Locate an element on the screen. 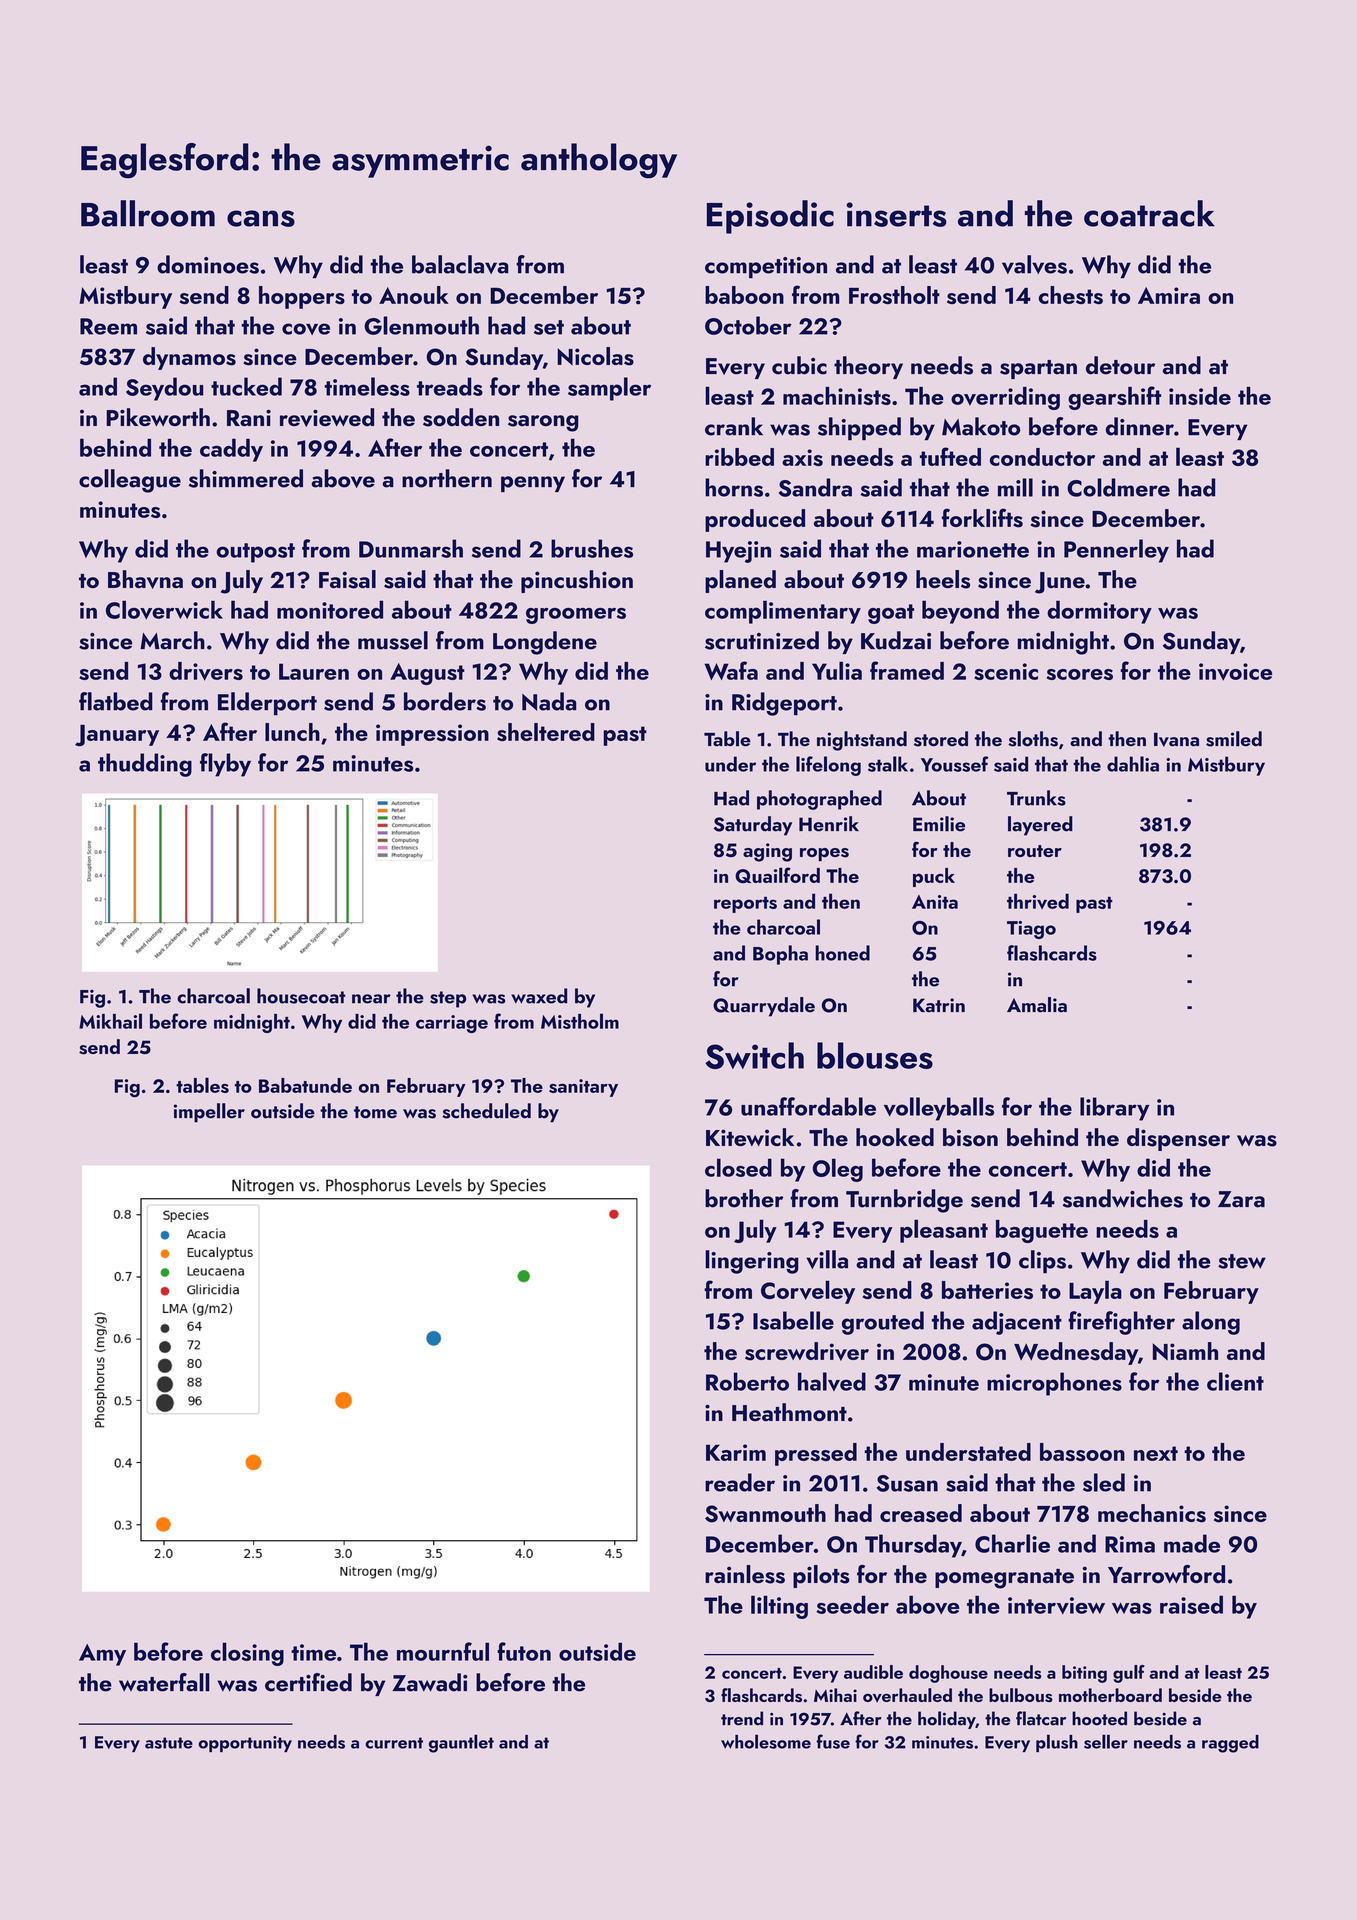 This screenshot has width=1357, height=1920. thrived is located at coordinates (1038, 901).
